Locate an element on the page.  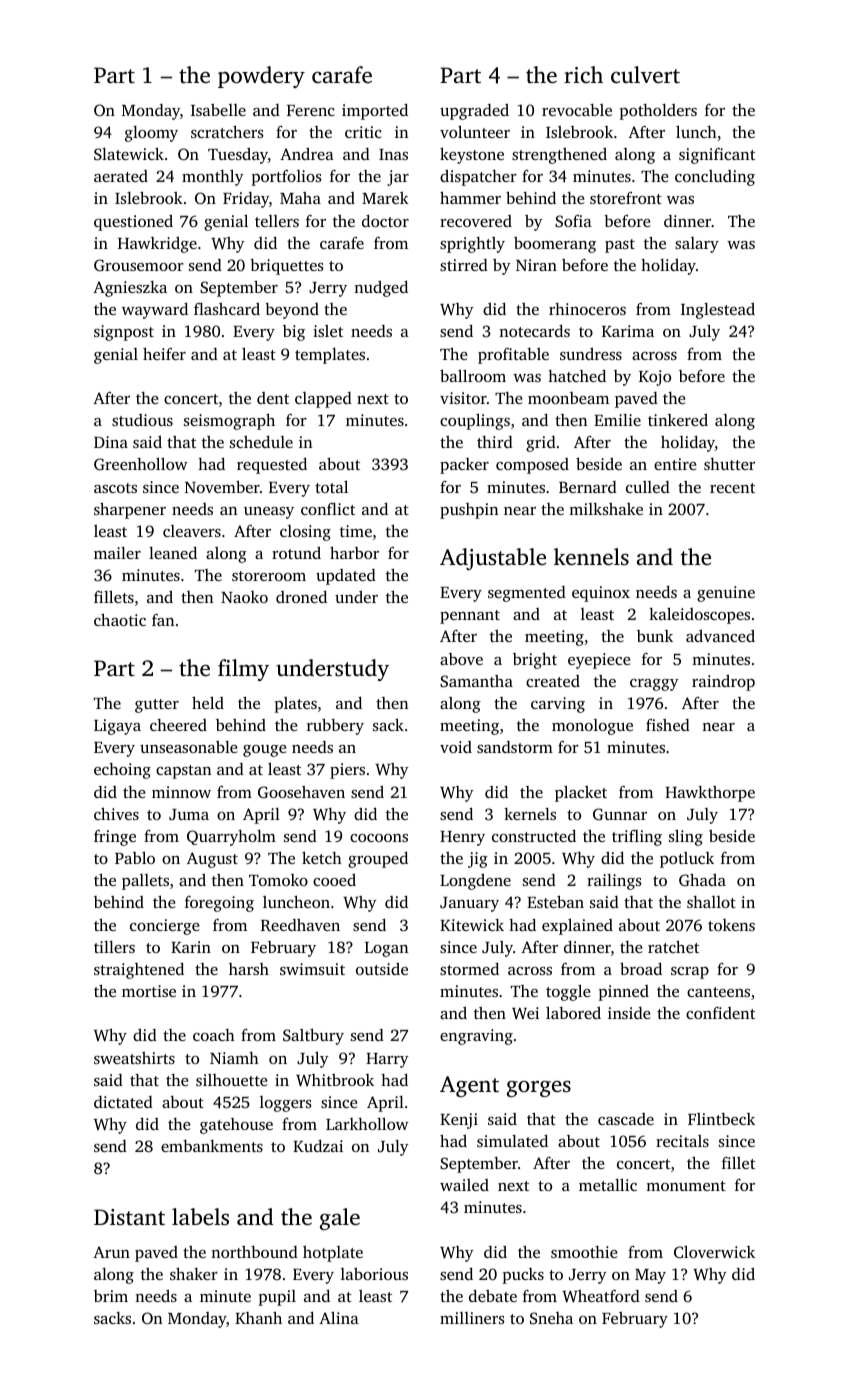
brim is located at coordinates (111, 1296).
